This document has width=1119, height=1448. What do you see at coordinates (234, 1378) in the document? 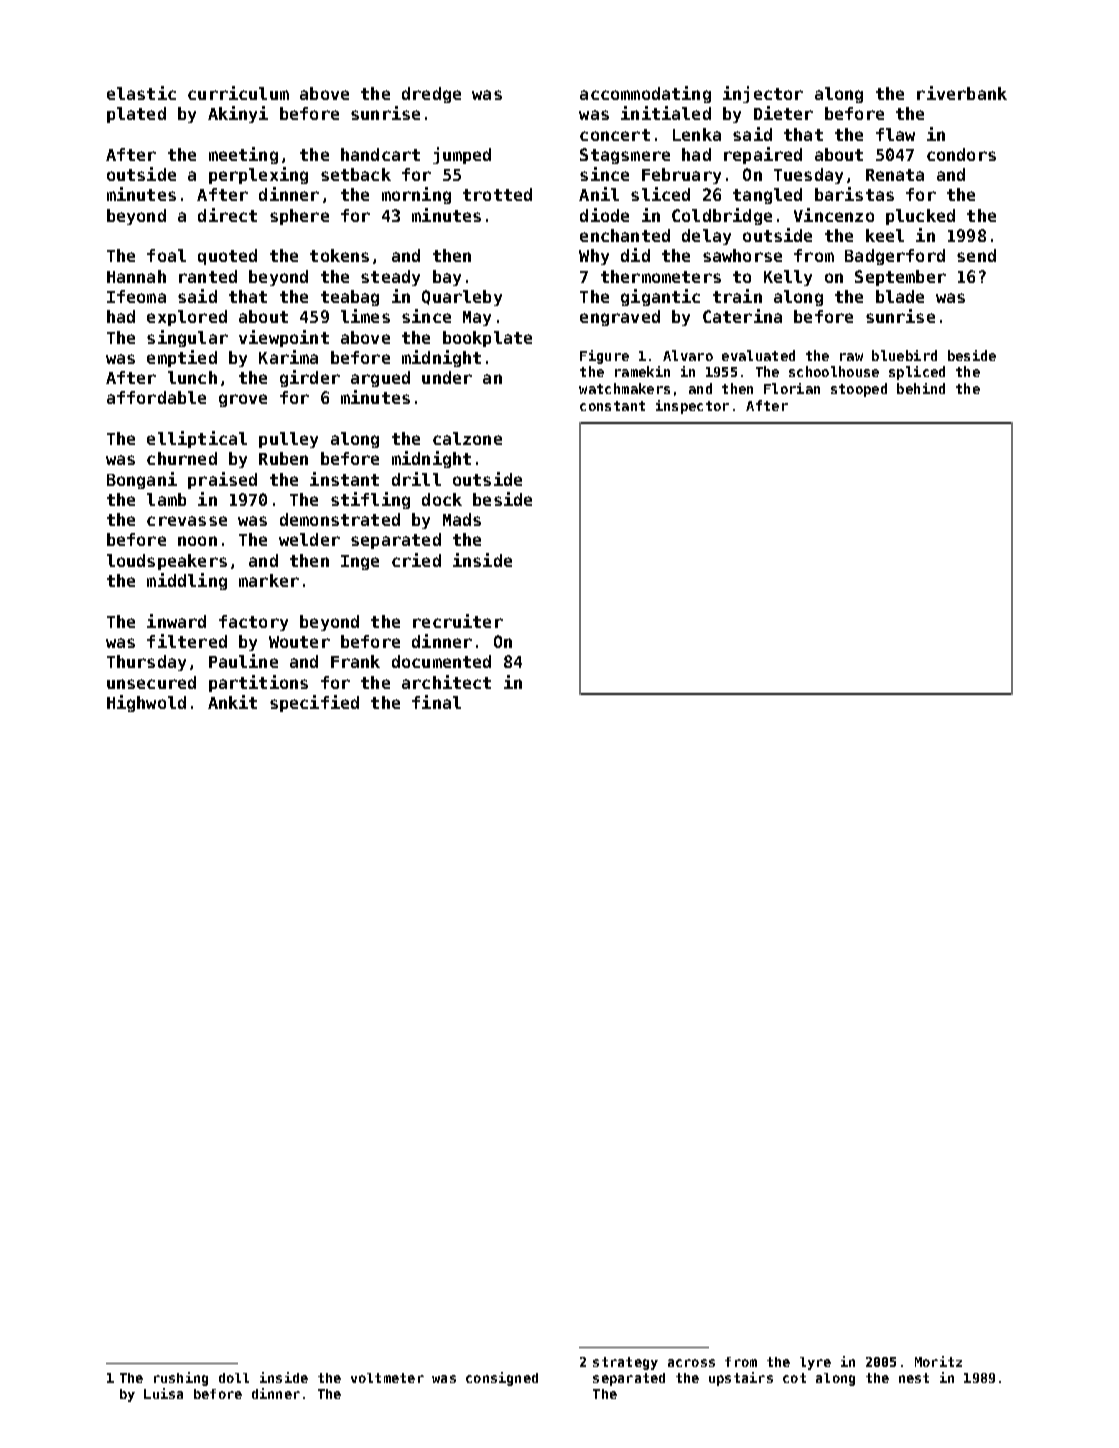
I see `doll` at bounding box center [234, 1378].
